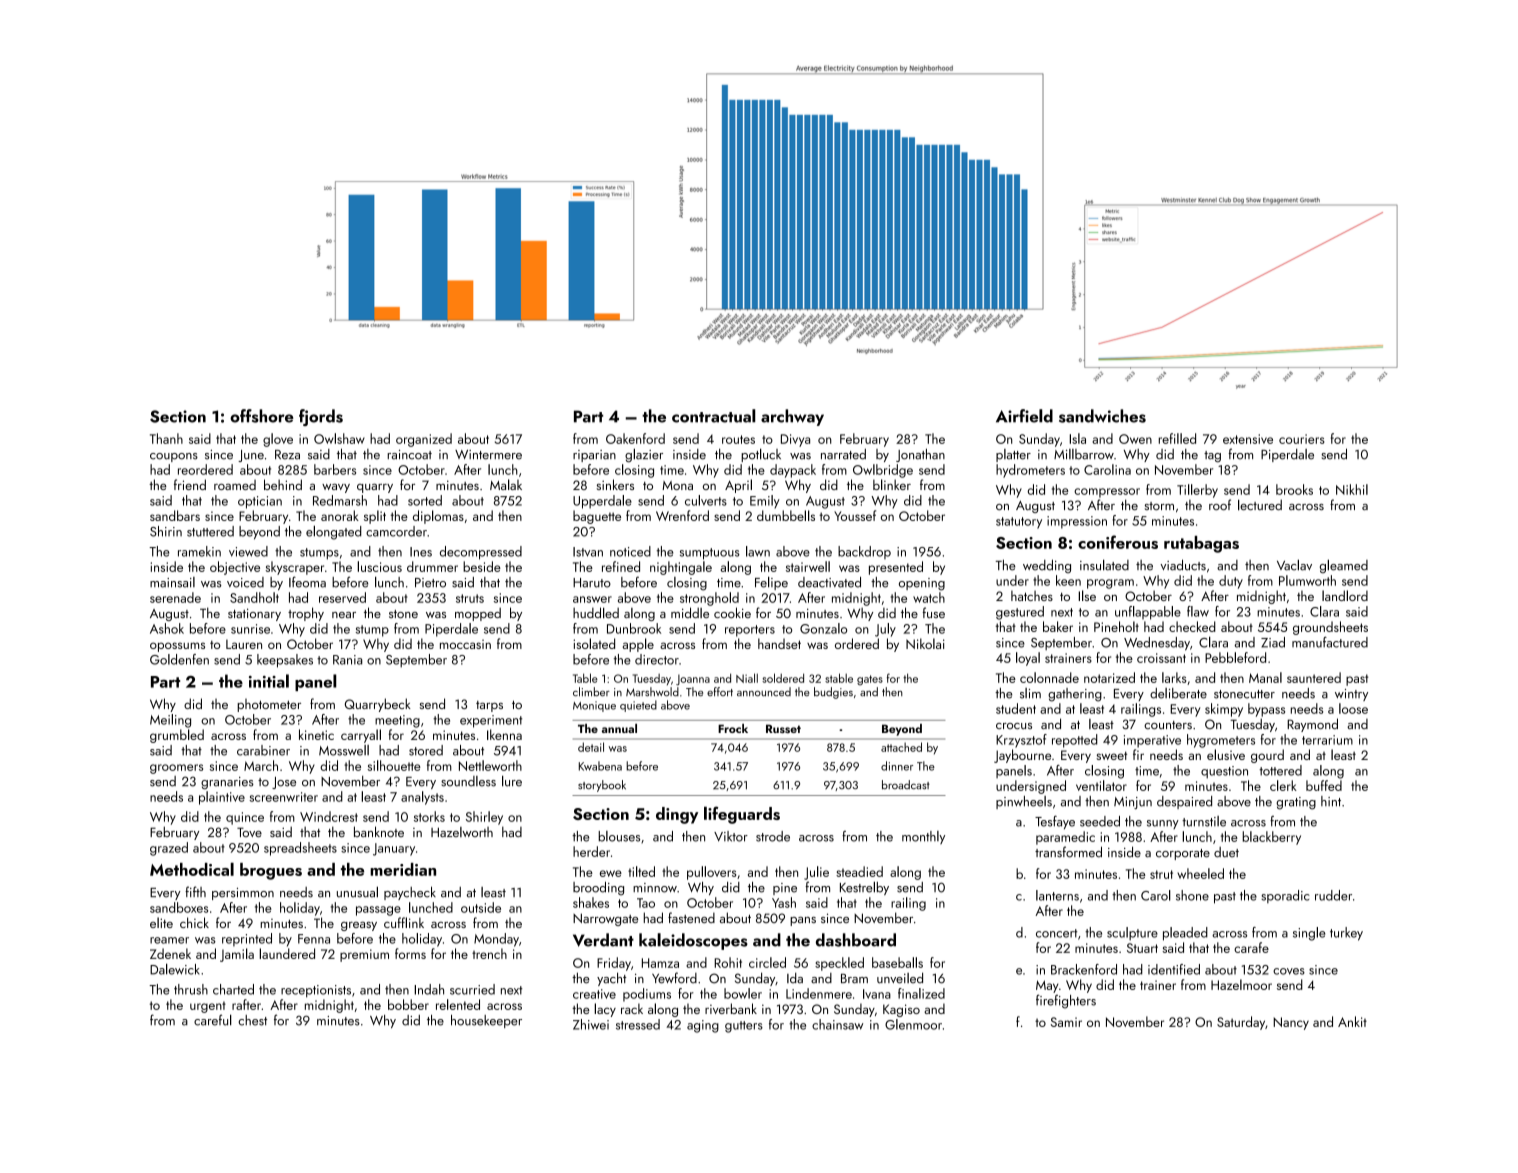 This image has width=1518, height=1173. What do you see at coordinates (883, 471) in the image?
I see `Owlbridge` at bounding box center [883, 471].
